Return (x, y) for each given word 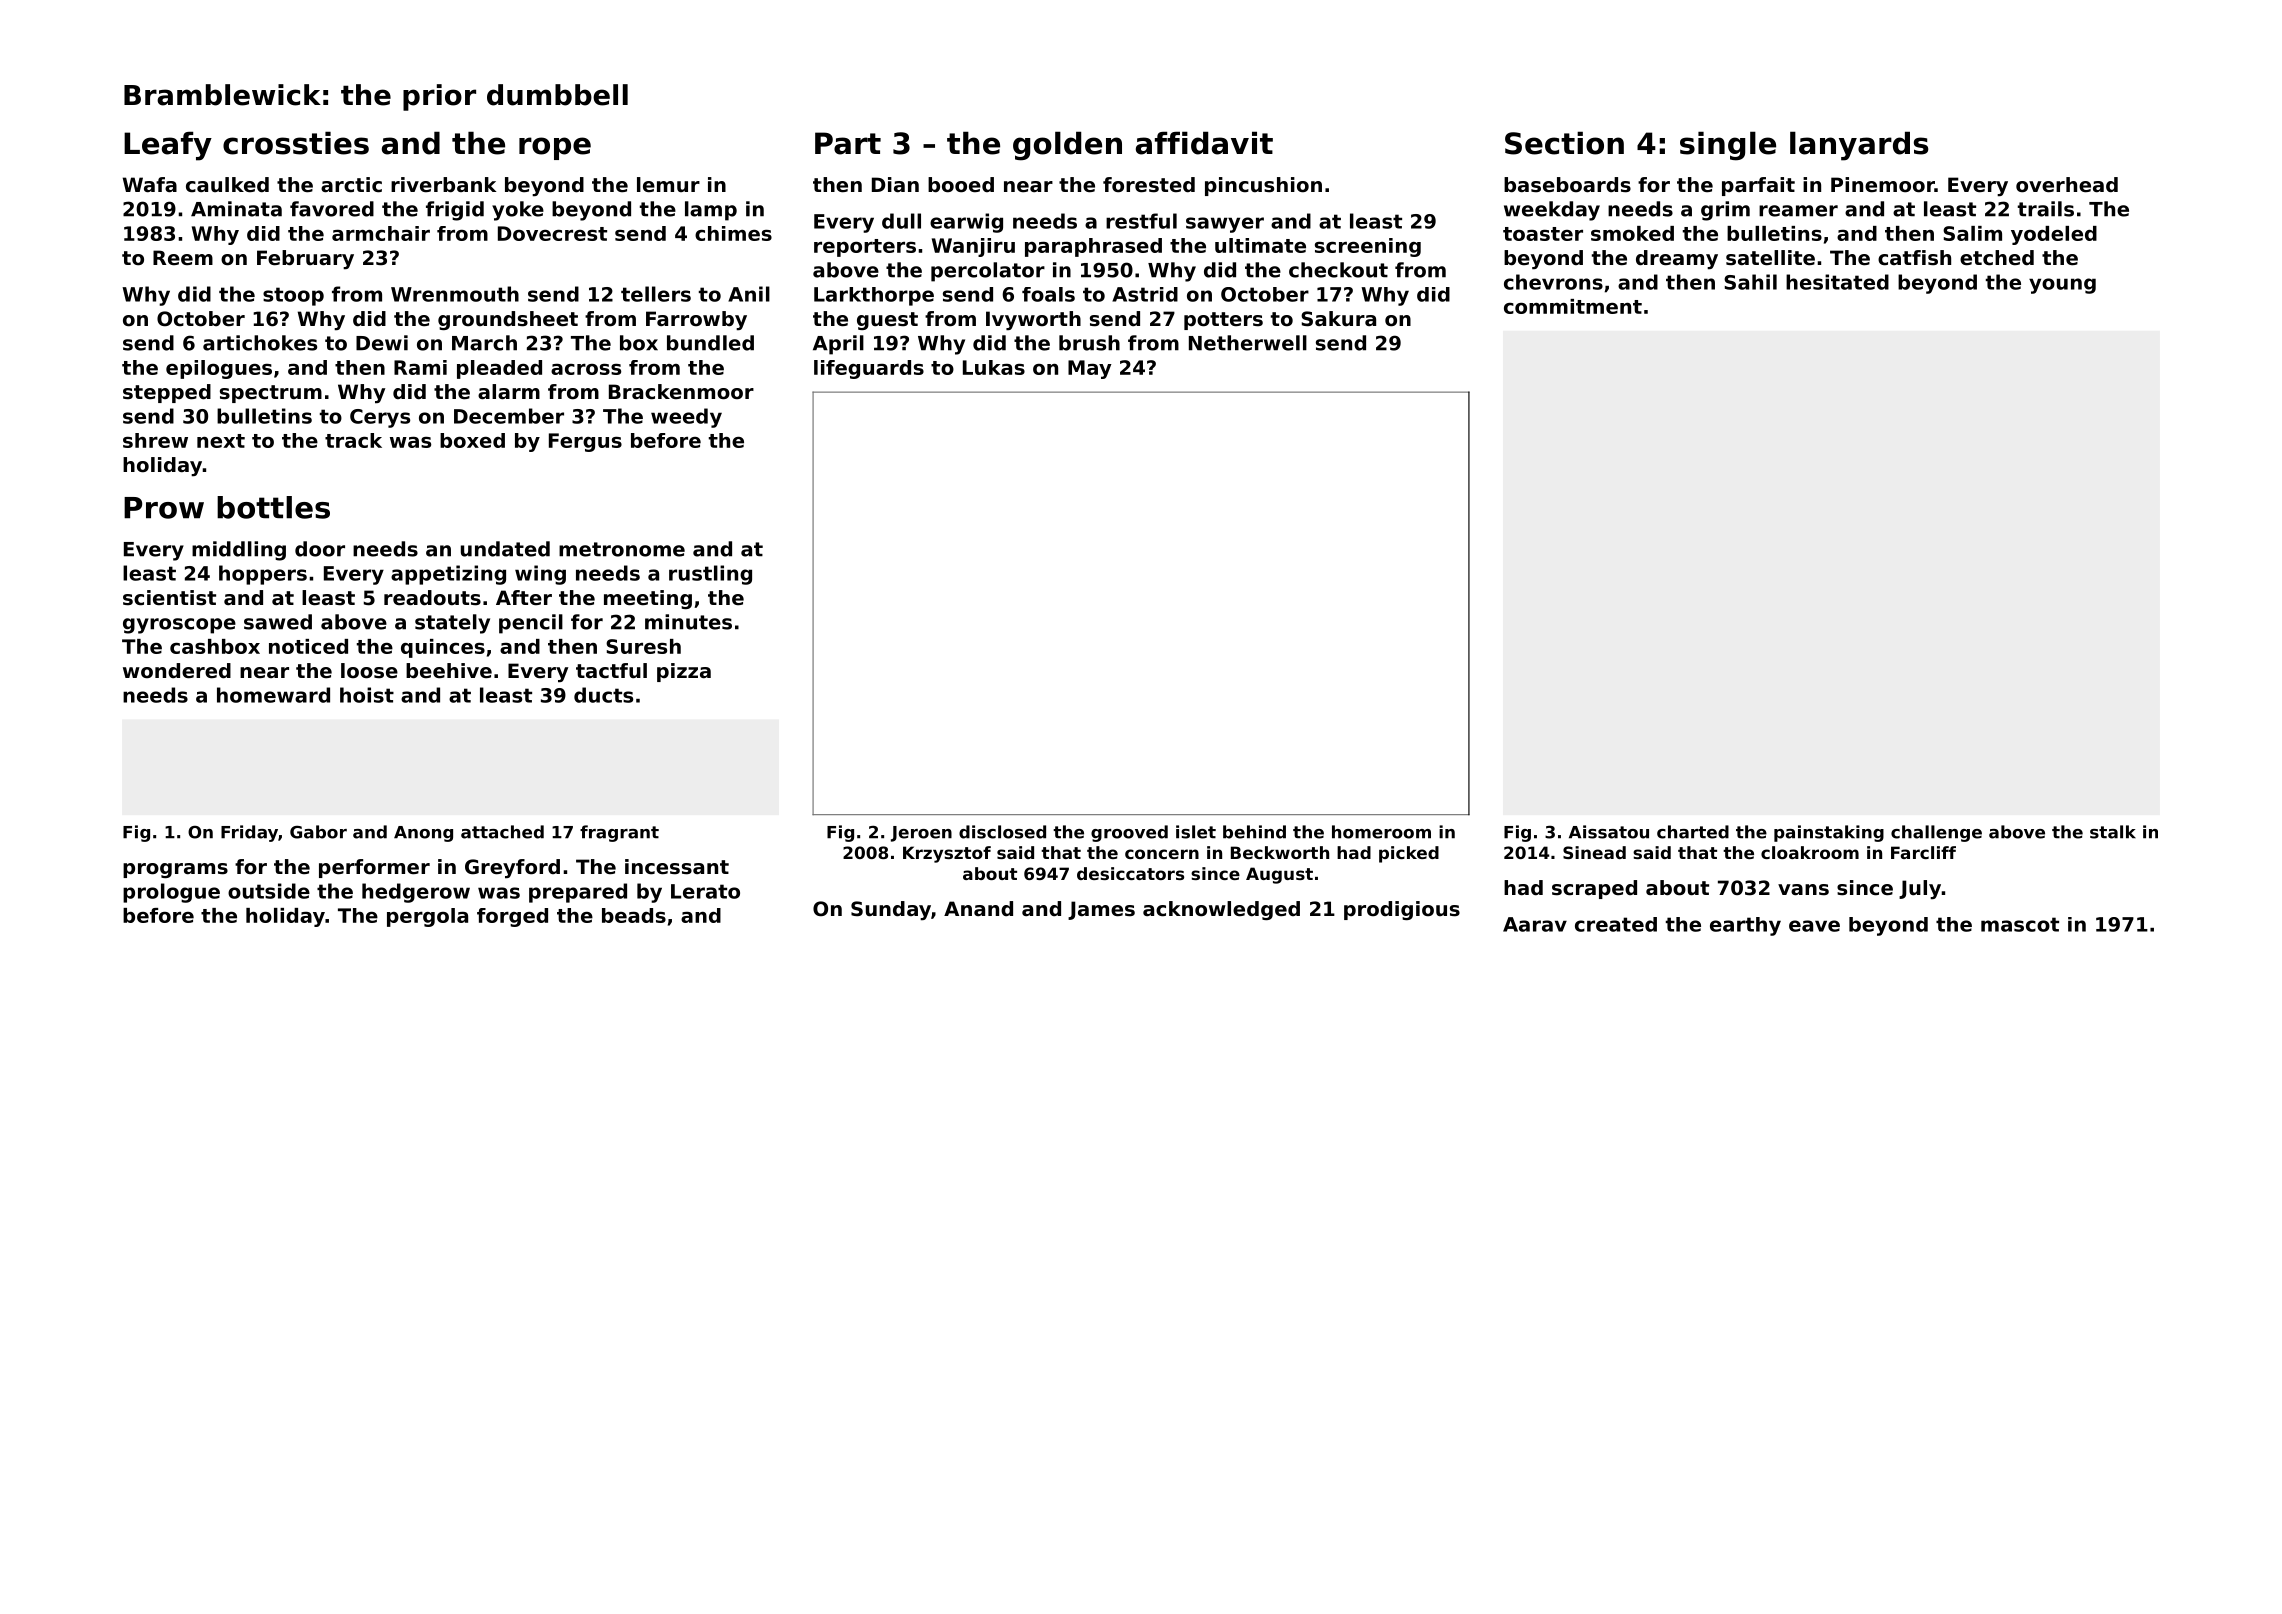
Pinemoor (1883, 185)
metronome (622, 549)
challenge (1936, 833)
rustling (710, 575)
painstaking (1829, 833)
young (2062, 286)
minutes (688, 622)
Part (848, 143)
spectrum (271, 394)
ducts (603, 695)
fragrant (619, 833)
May (1090, 369)
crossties (296, 143)
